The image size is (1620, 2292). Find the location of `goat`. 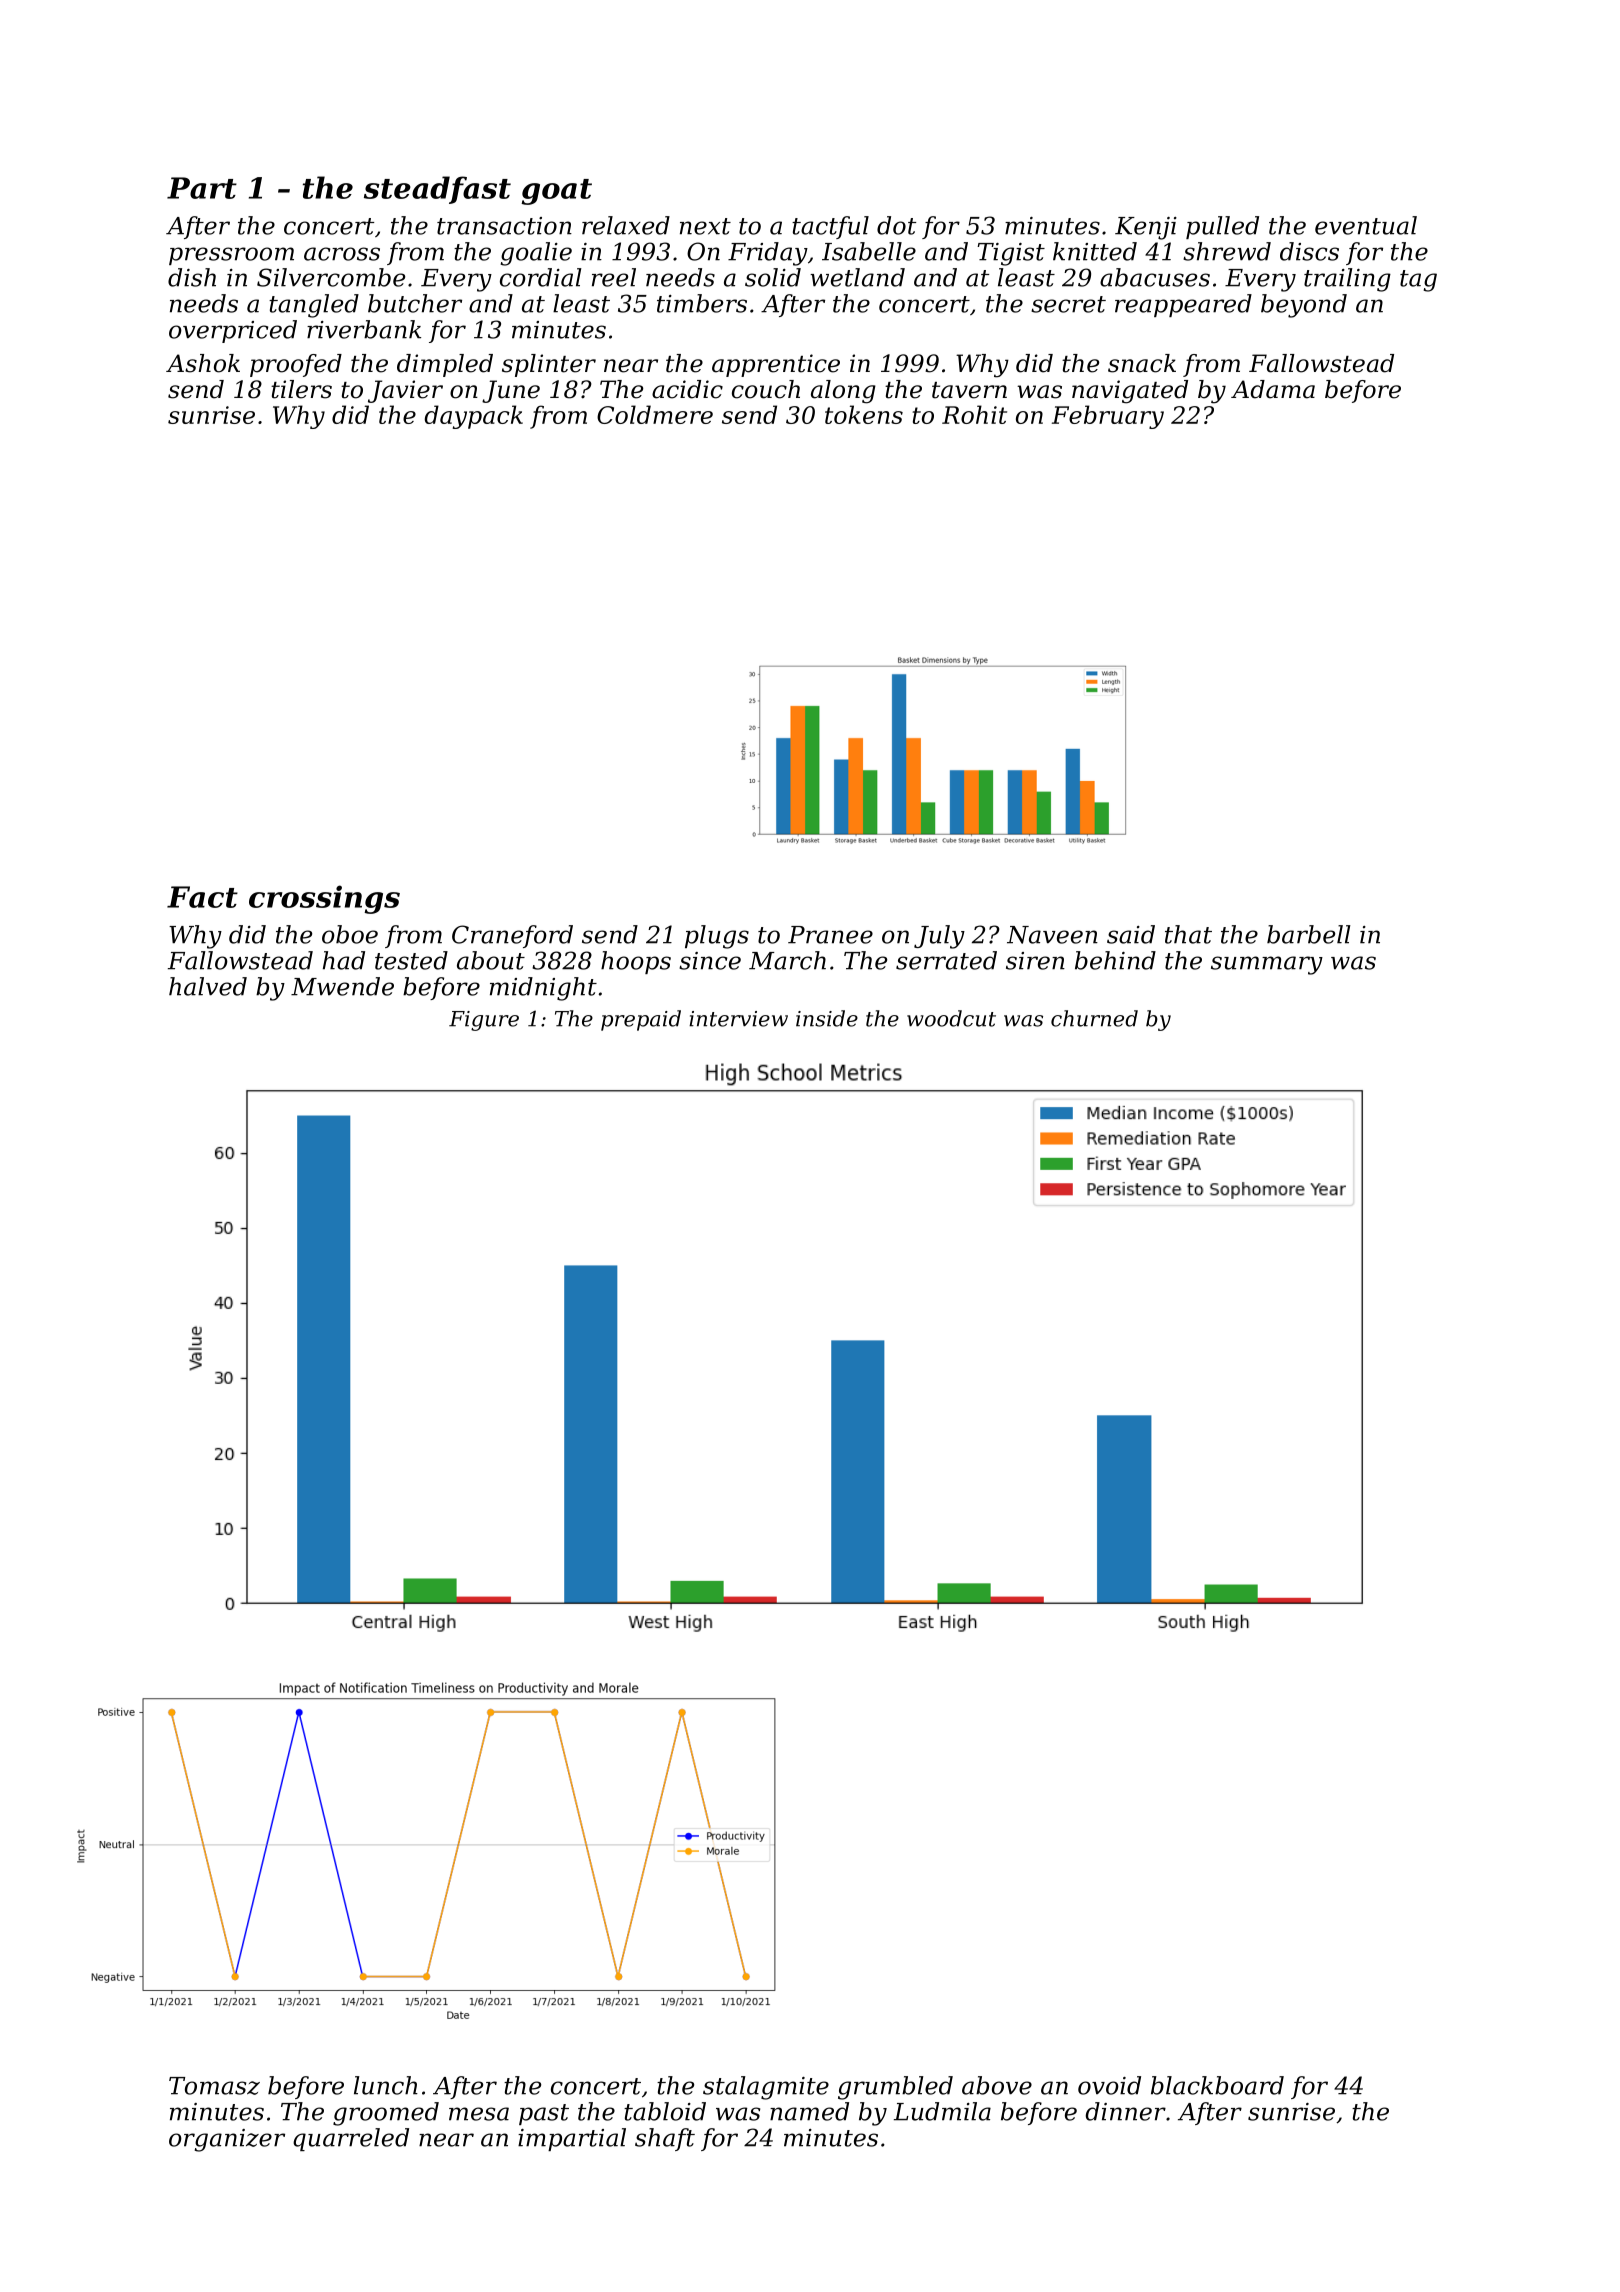

goat is located at coordinates (556, 192).
